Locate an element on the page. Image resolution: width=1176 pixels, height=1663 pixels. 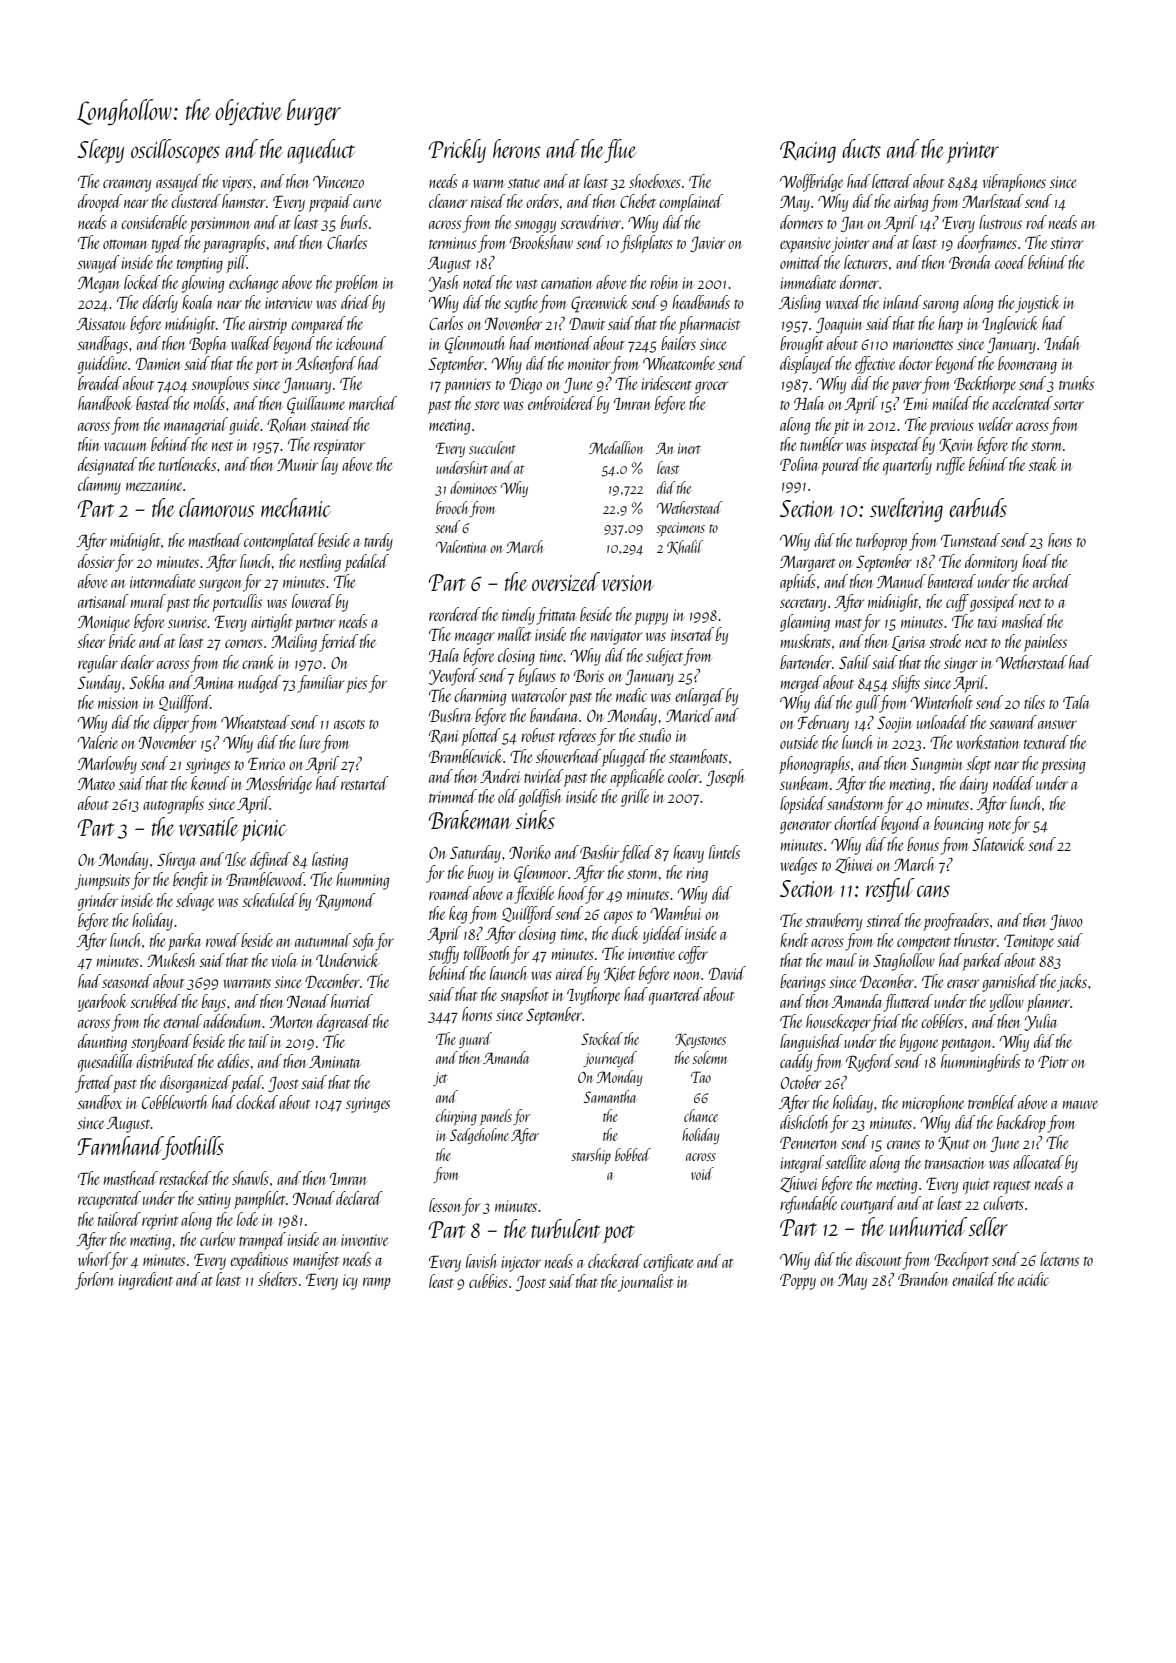
Medallion is located at coordinates (616, 447).
